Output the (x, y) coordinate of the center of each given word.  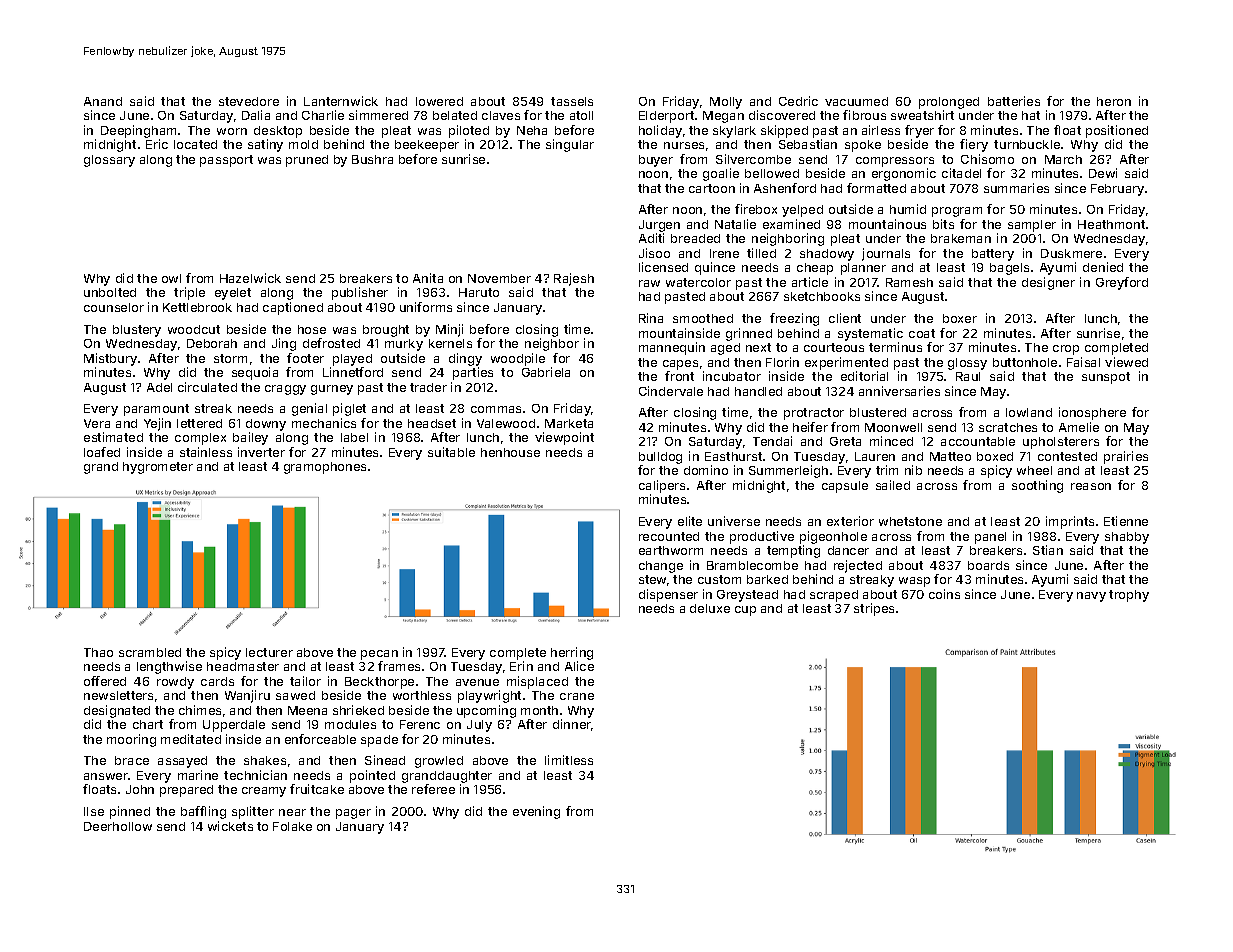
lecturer (269, 652)
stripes (874, 609)
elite (690, 521)
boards (988, 565)
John (140, 789)
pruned (307, 161)
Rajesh (574, 279)
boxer (960, 318)
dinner (572, 725)
